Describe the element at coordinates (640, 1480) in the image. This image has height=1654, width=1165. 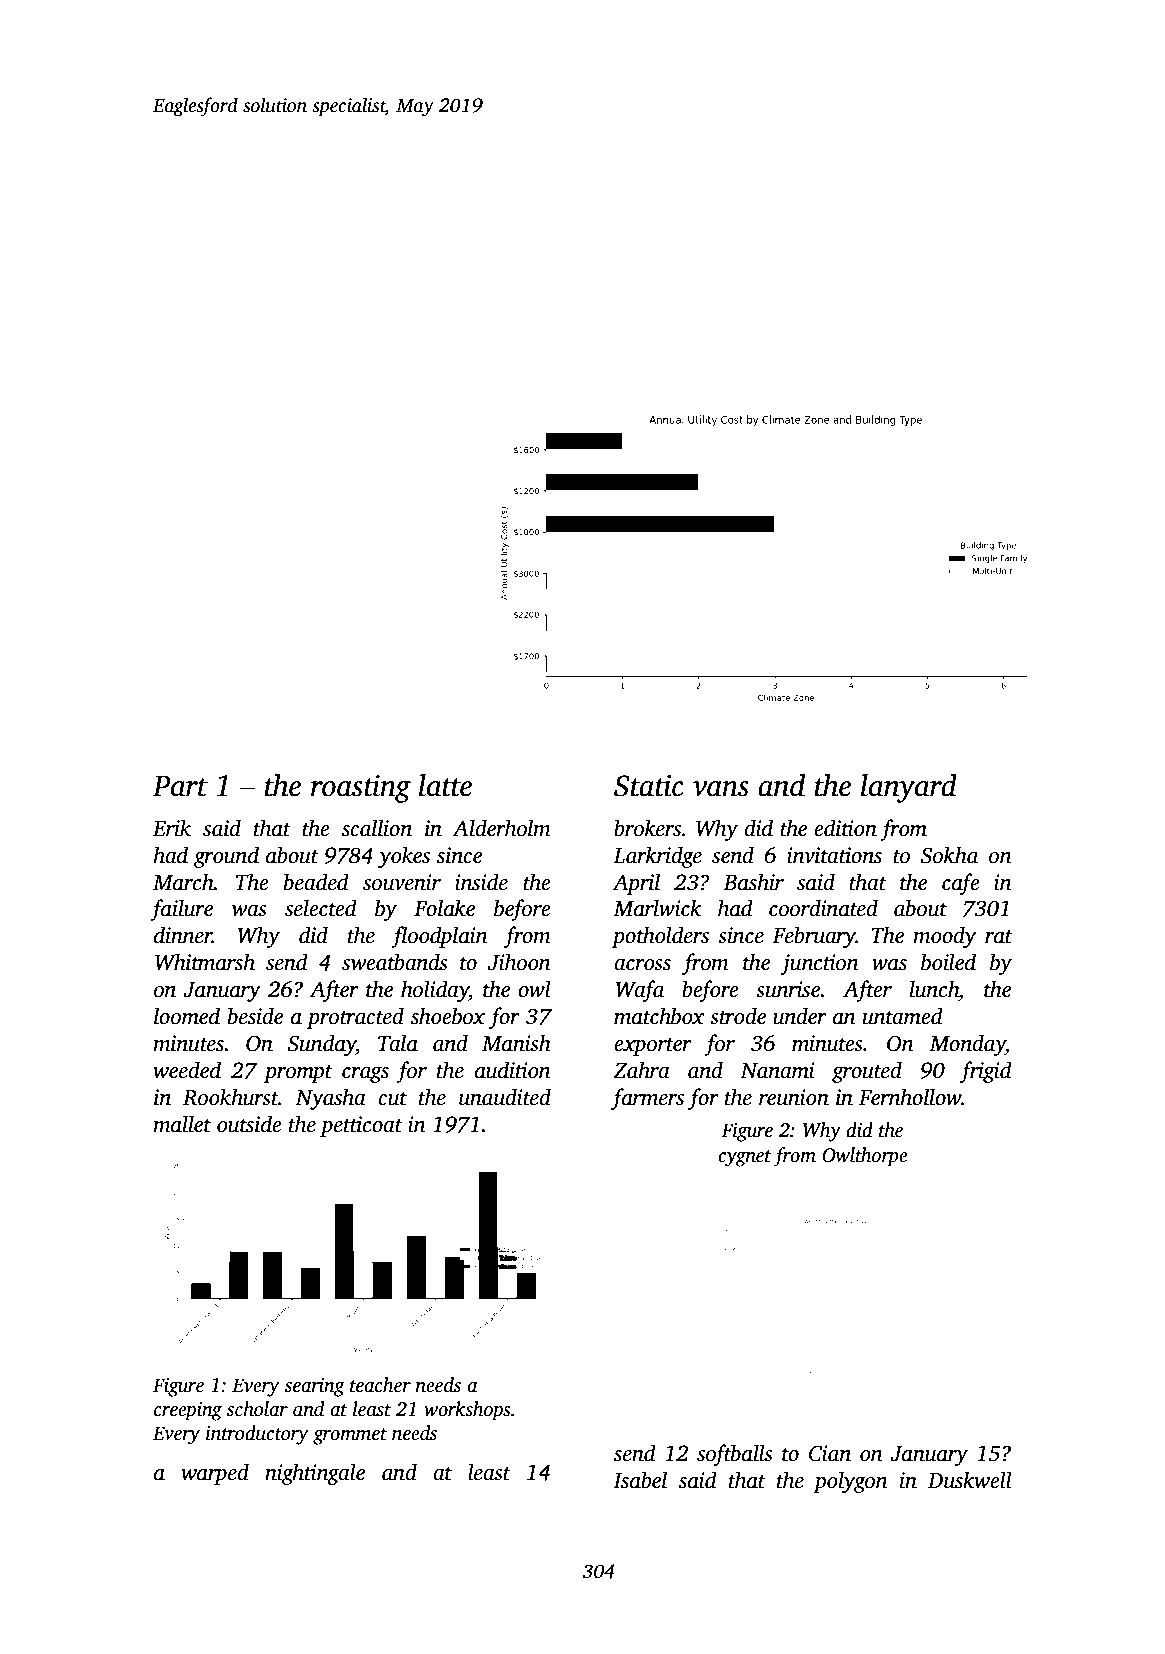
I see `Isabel` at that location.
